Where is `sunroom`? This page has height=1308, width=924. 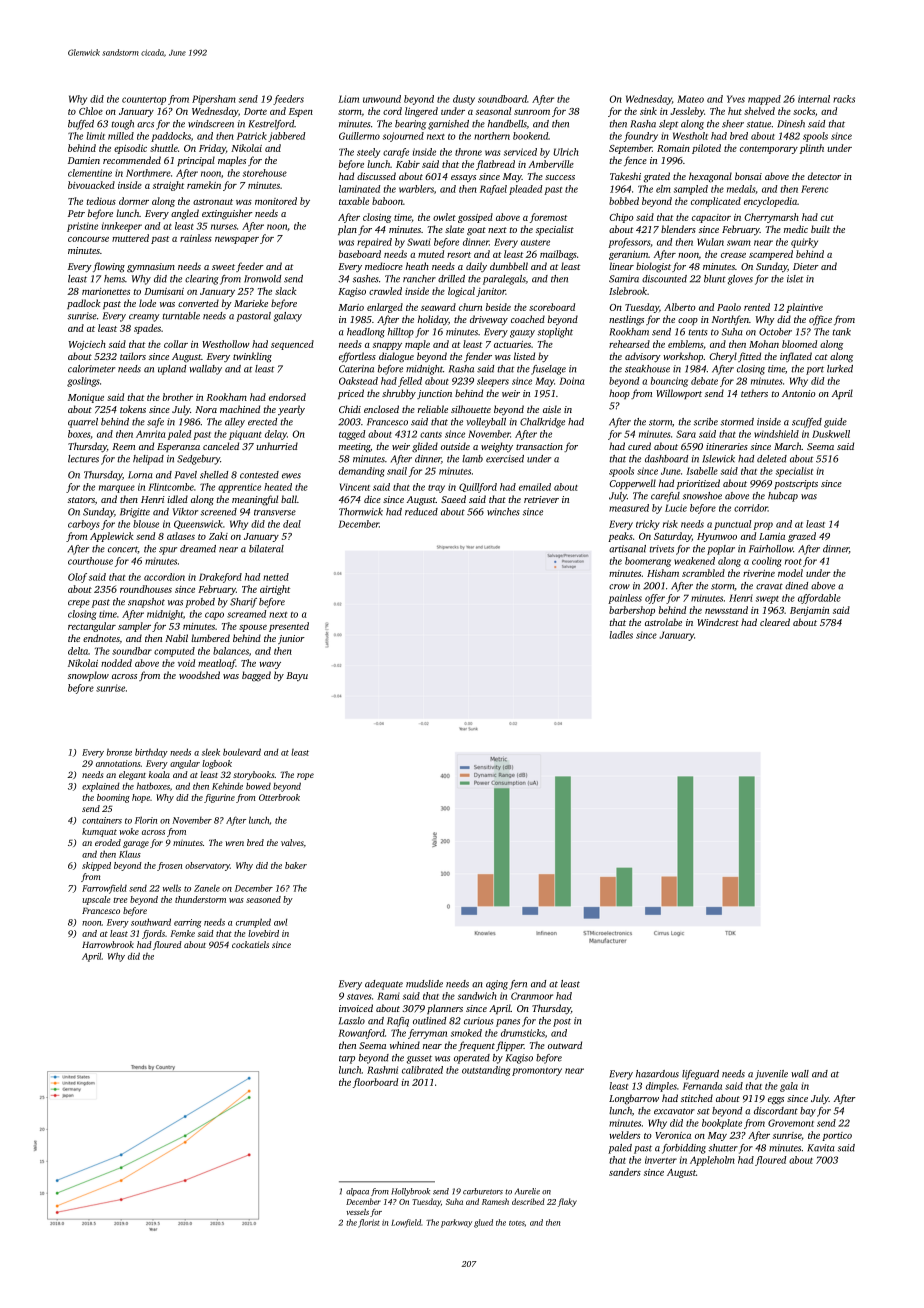 sunroom is located at coordinates (532, 112).
